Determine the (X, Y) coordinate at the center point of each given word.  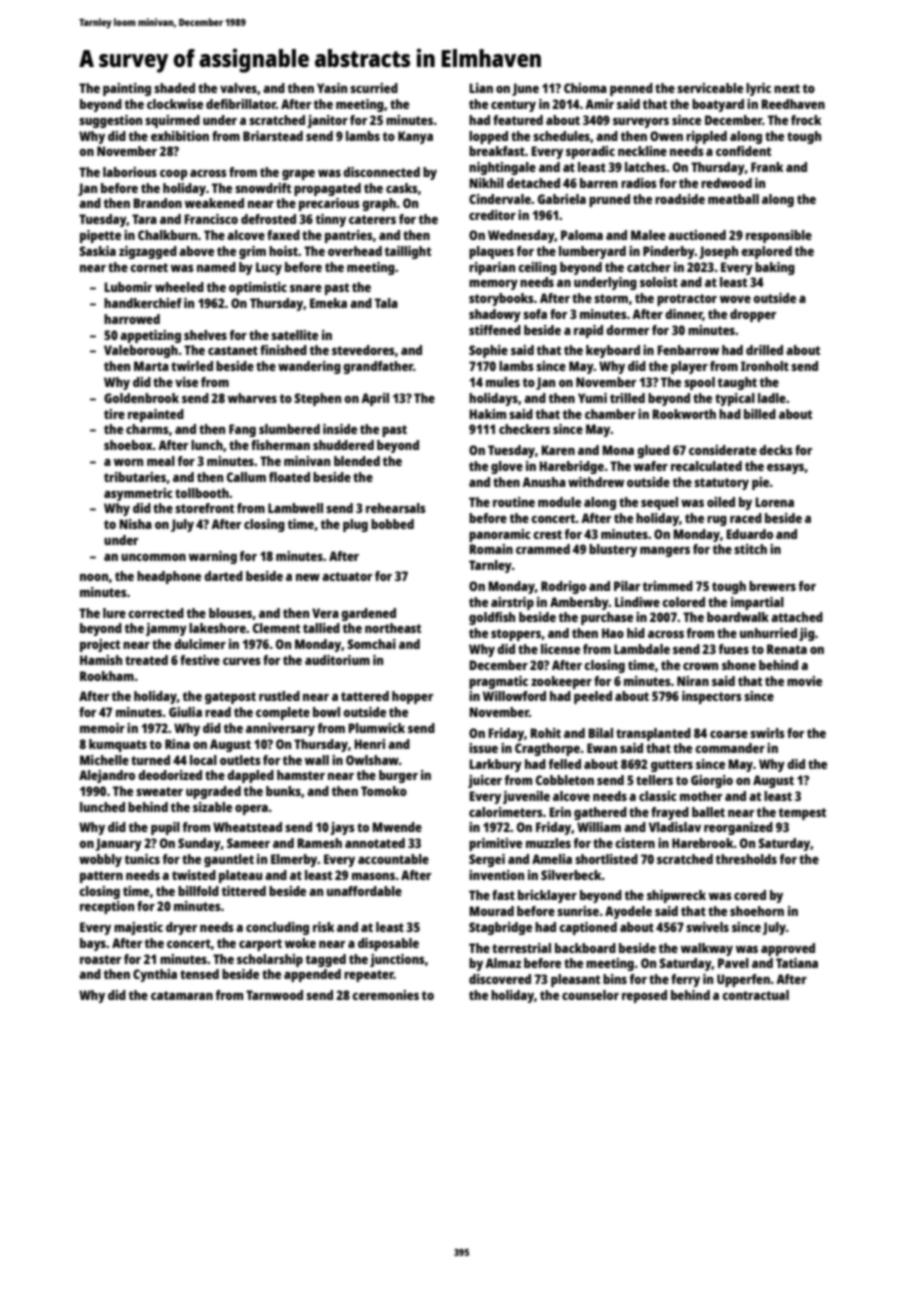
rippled (706, 137)
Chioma (585, 88)
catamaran (182, 995)
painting (127, 89)
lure (114, 613)
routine (514, 502)
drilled (764, 350)
